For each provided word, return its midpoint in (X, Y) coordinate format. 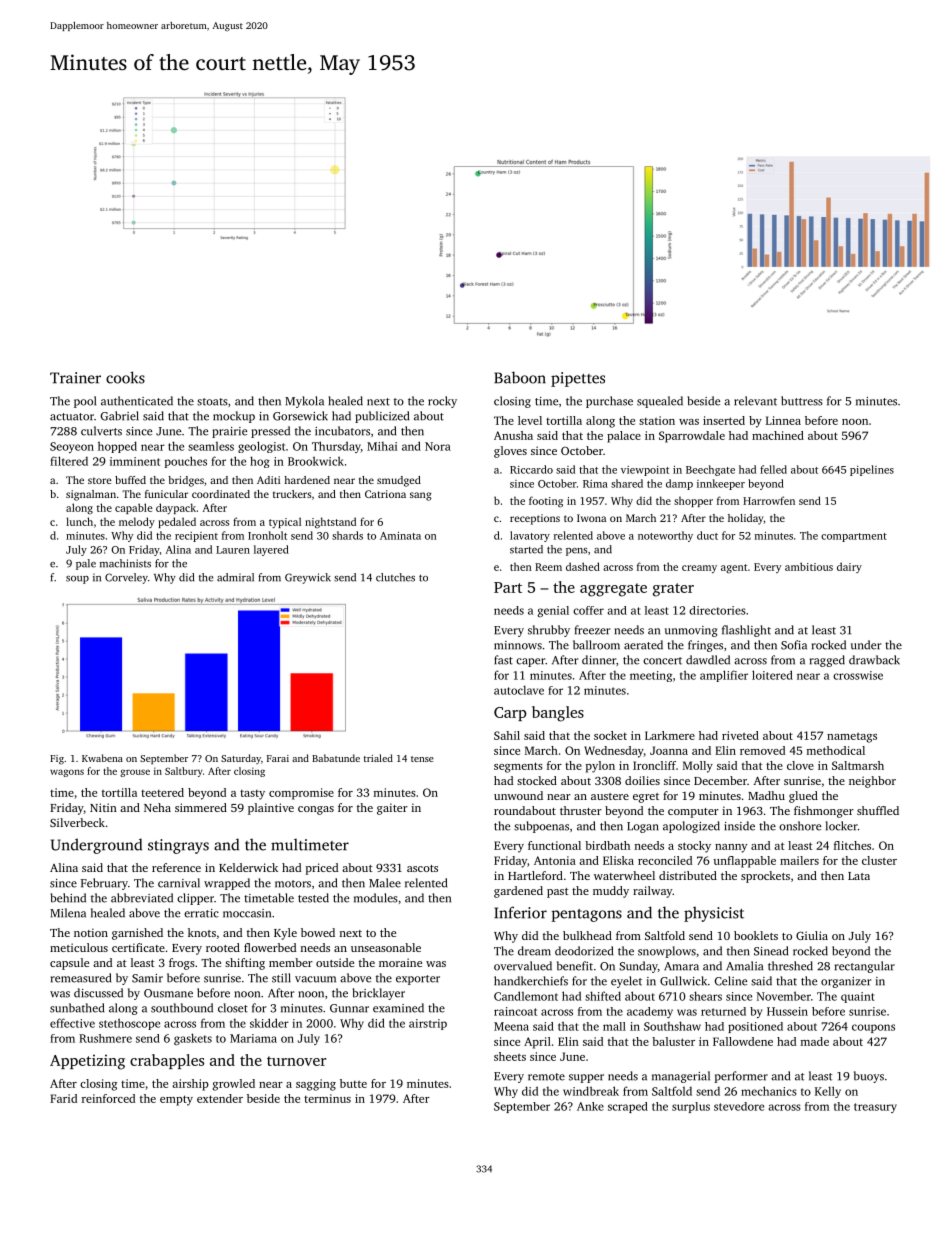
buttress (802, 401)
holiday (746, 519)
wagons (67, 773)
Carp (510, 714)
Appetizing (87, 1062)
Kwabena (102, 758)
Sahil (507, 735)
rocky (442, 402)
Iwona (591, 518)
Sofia (794, 645)
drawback (874, 660)
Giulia (812, 935)
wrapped (227, 884)
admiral (235, 577)
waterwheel (624, 875)
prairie (229, 432)
